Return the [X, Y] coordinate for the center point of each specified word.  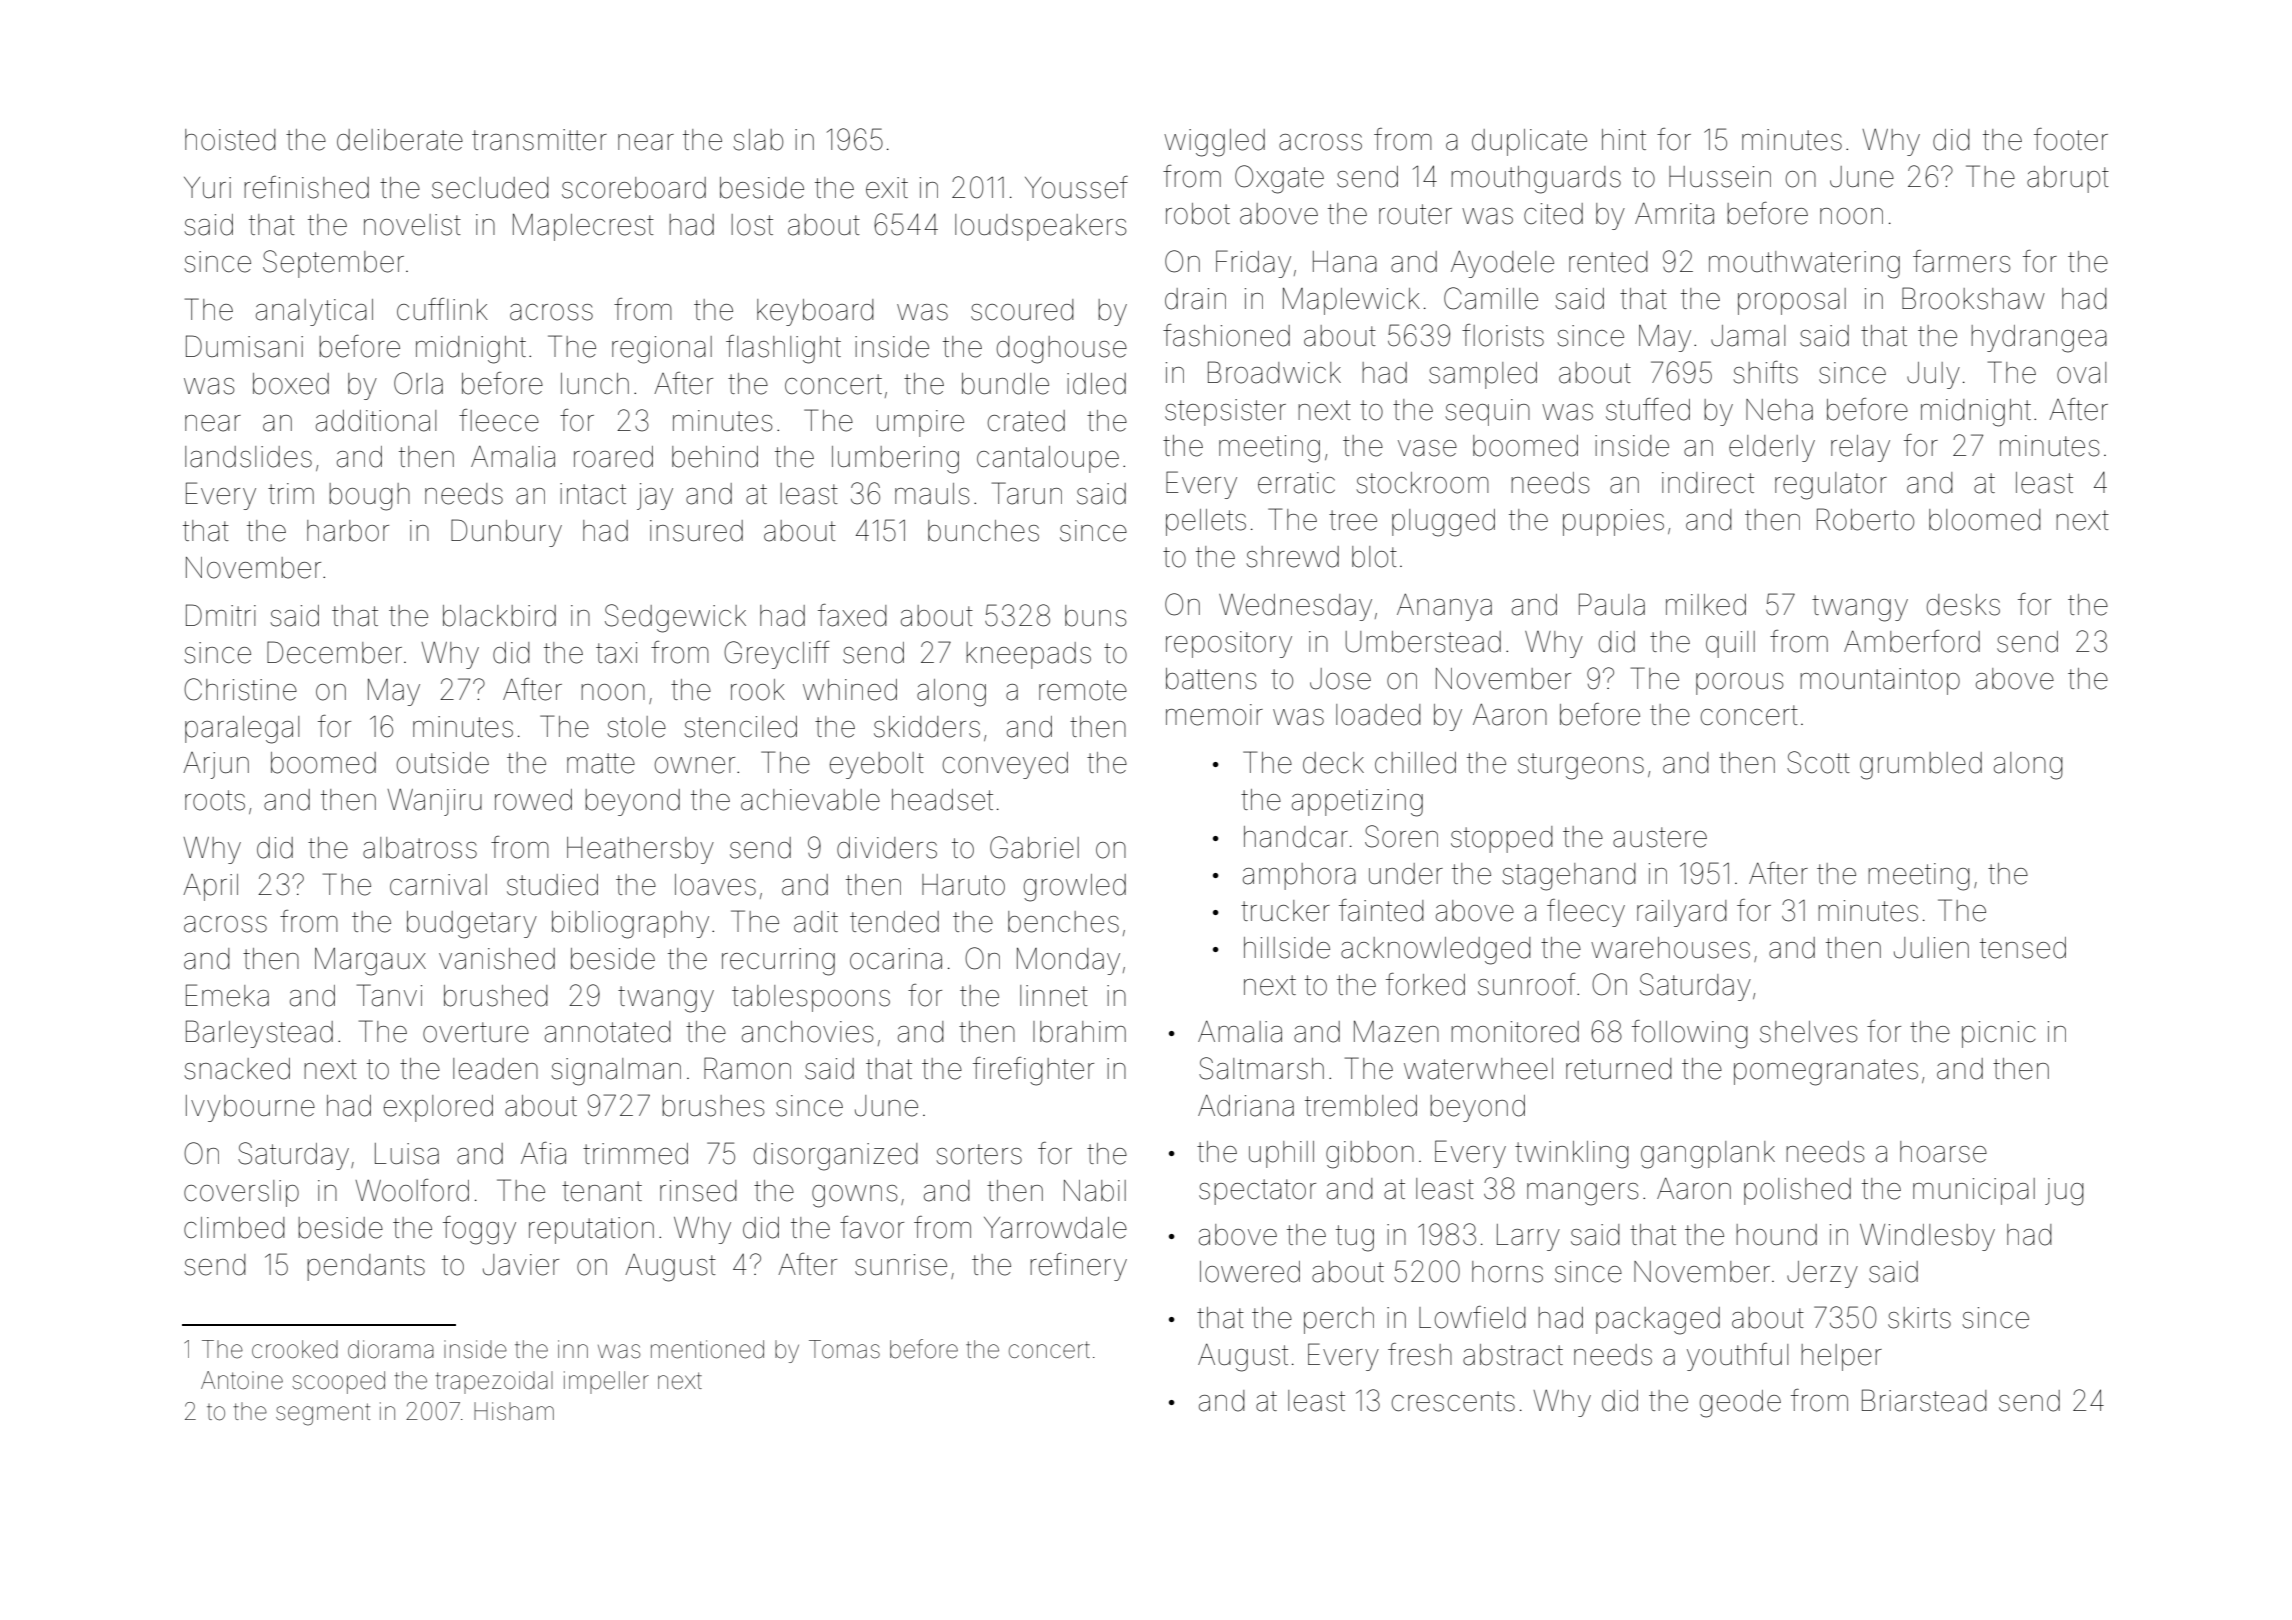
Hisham [514, 1411]
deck [1333, 763]
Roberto [1865, 519]
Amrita [1674, 214]
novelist [412, 225]
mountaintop [1880, 681]
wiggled [1214, 143]
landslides [248, 457]
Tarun [1027, 493]
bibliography [630, 925]
